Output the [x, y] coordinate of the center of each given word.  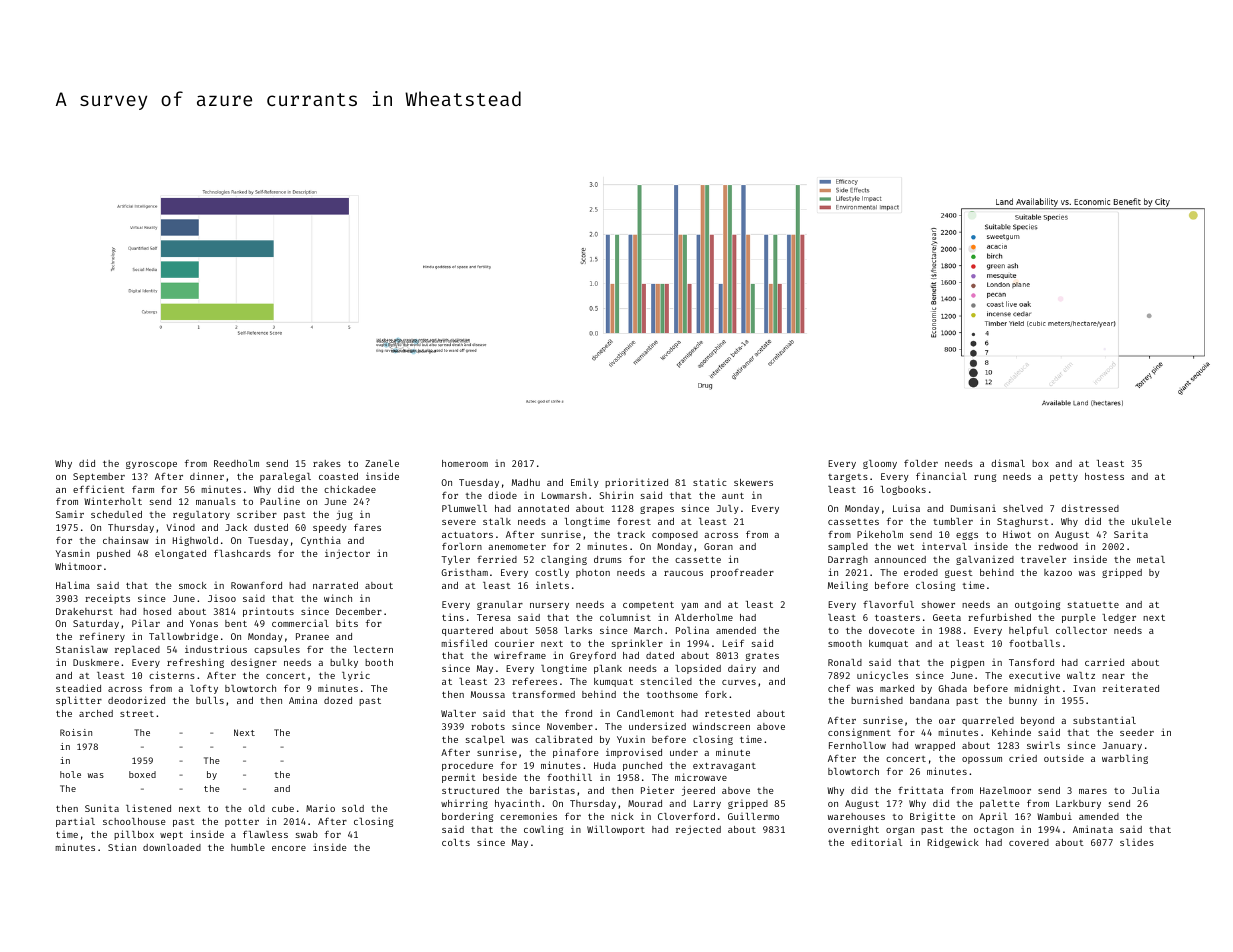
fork [716, 694]
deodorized [136, 700]
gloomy [880, 464]
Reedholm [236, 463]
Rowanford [256, 585]
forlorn [462, 546]
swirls [1043, 745]
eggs [967, 536]
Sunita [102, 808]
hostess [1104, 476]
